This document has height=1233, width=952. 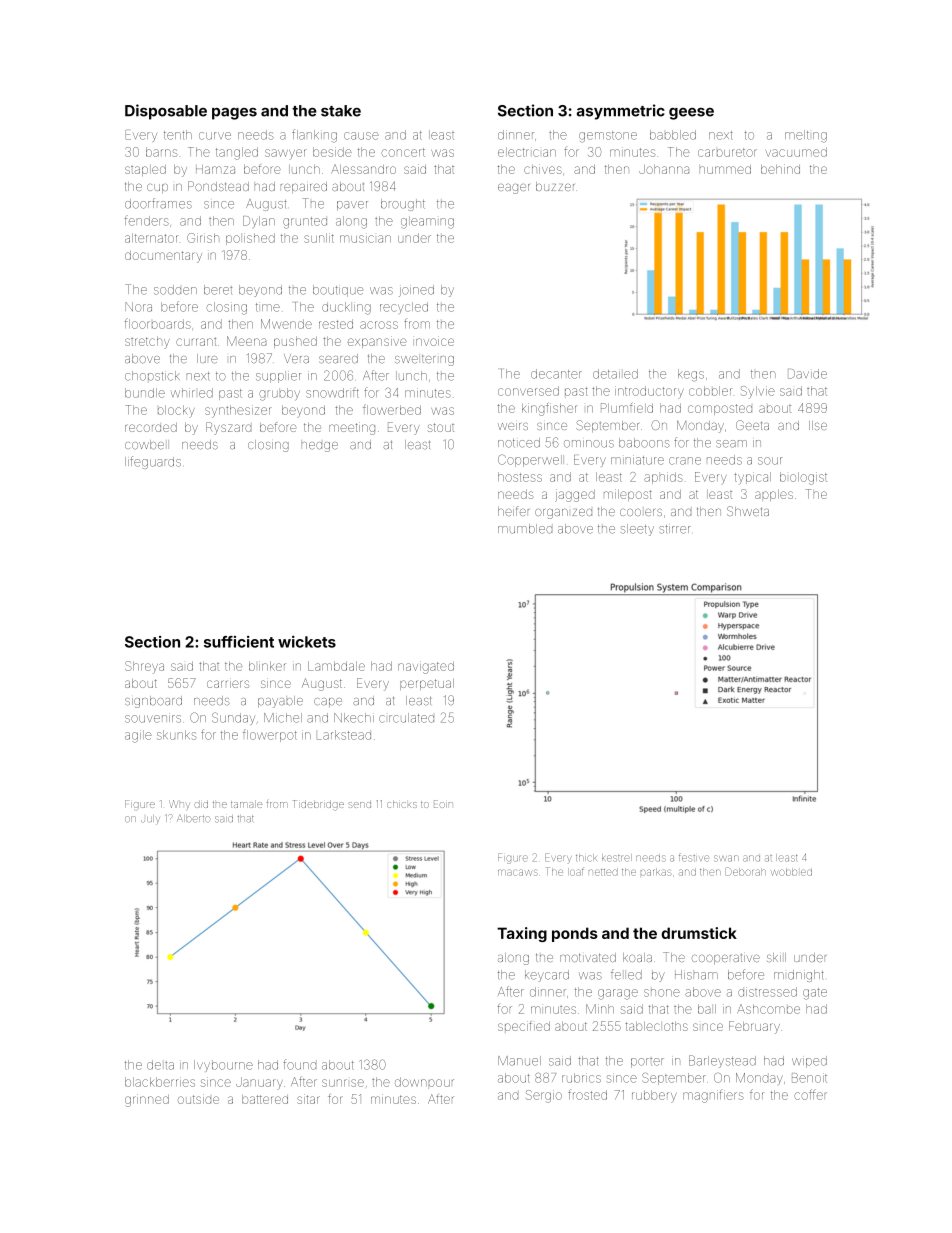 I want to click on did, so click(x=201, y=805).
